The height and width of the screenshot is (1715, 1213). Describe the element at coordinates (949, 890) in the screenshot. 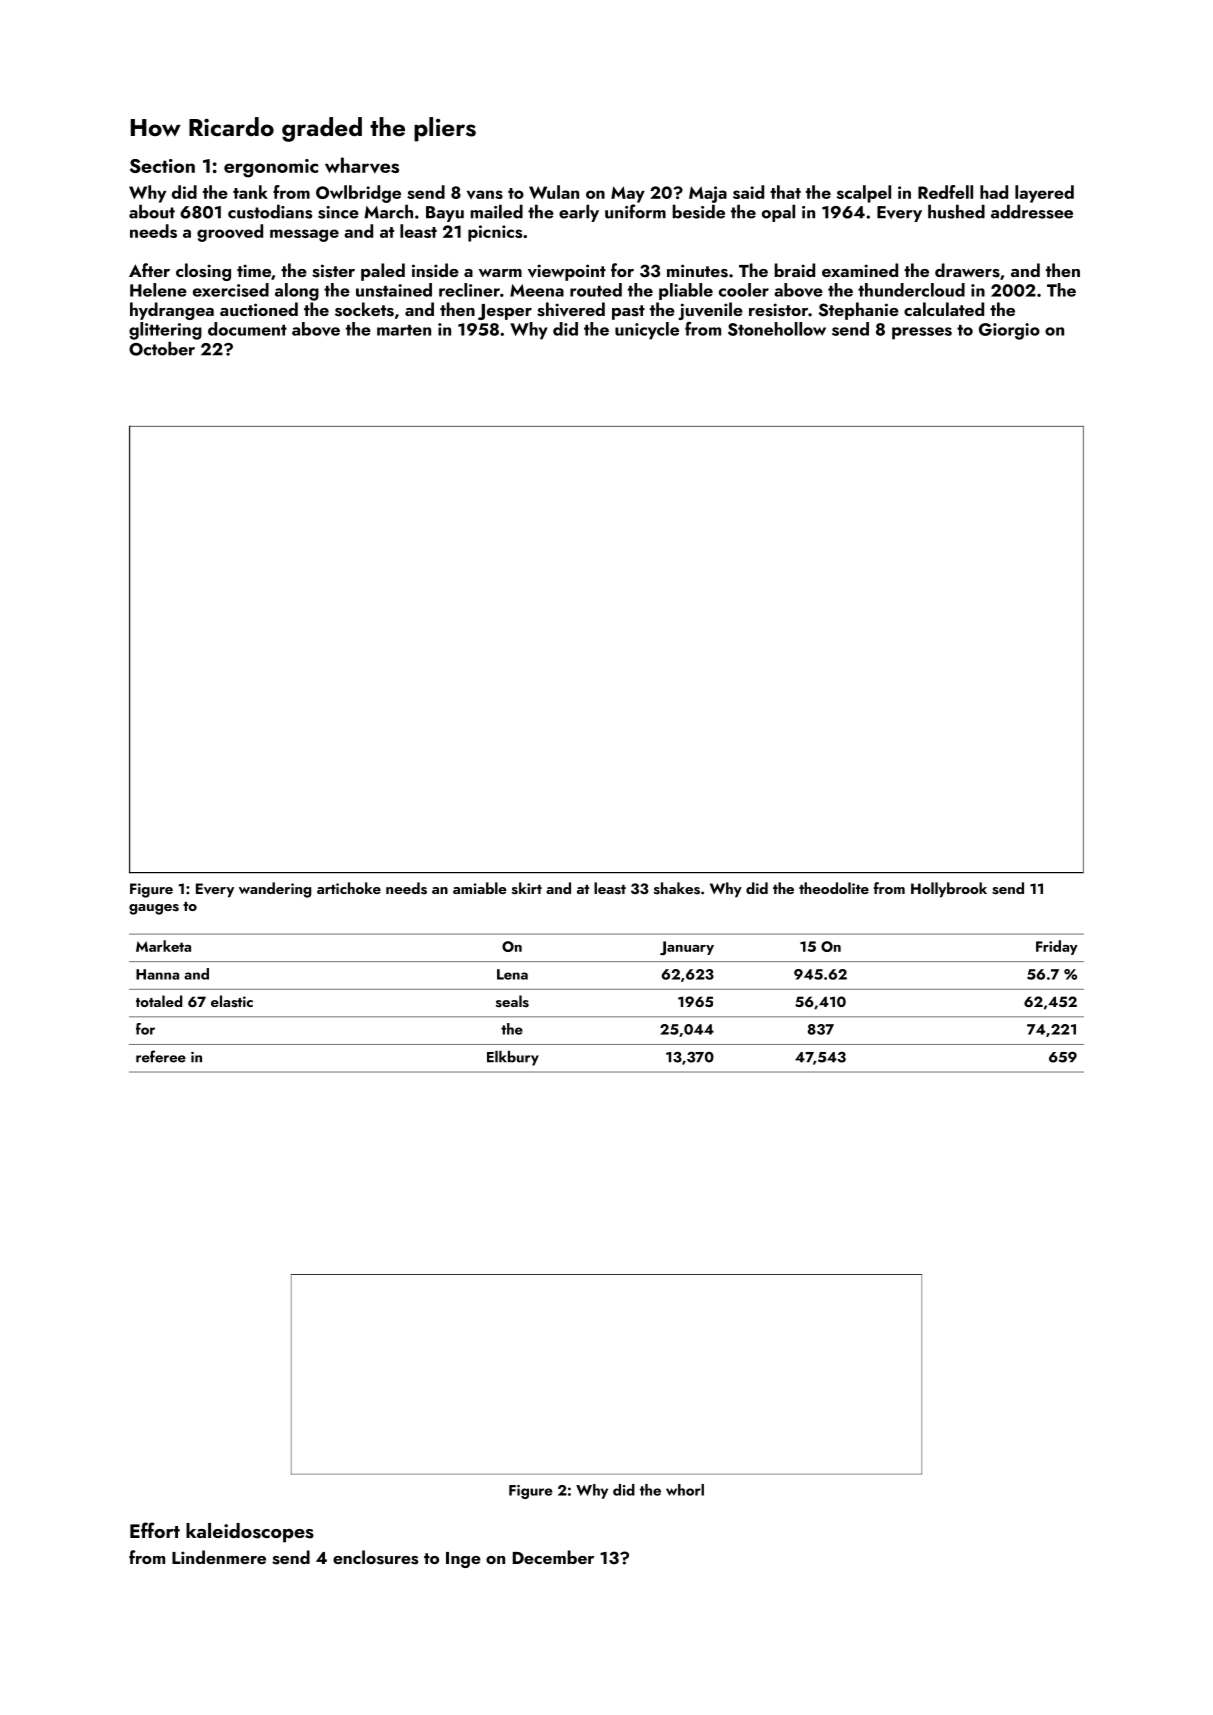

I see `Hollybrook` at that location.
